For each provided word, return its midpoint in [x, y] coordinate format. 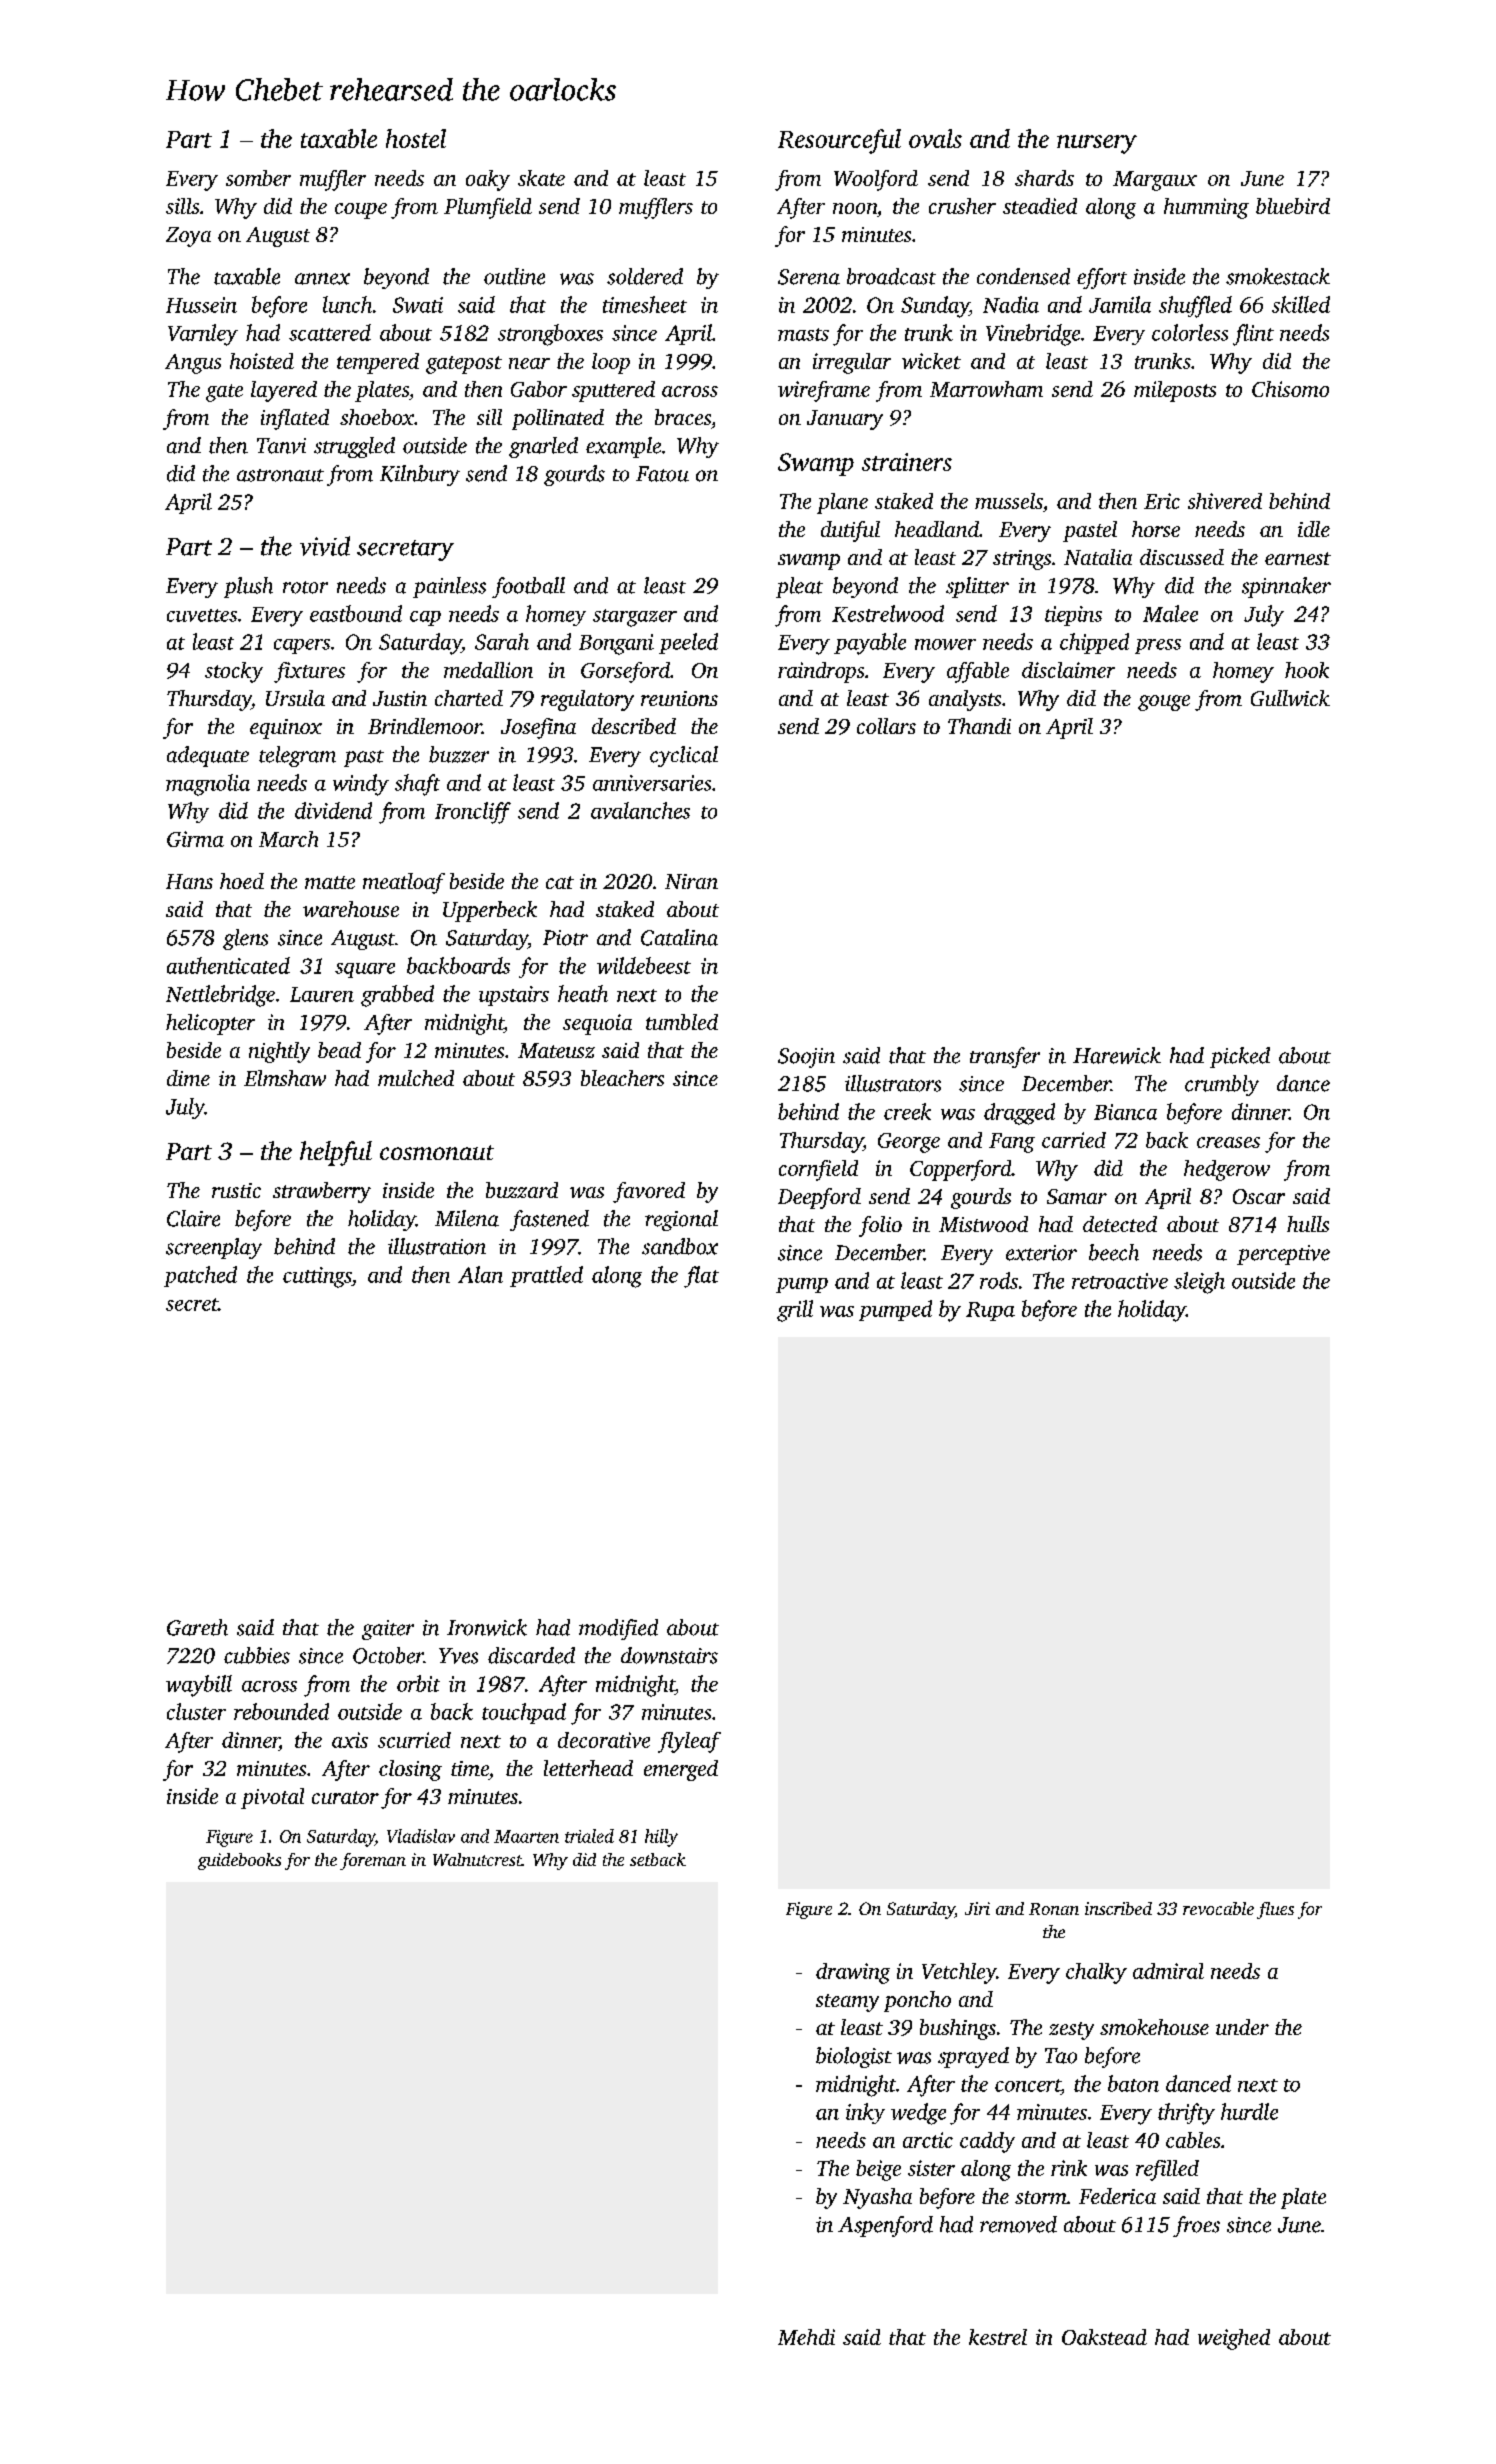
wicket [931, 361]
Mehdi [806, 2337]
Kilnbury [420, 475]
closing [410, 1770]
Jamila [1120, 304]
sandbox [680, 1246]
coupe [361, 211]
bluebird [1293, 206]
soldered [645, 276]
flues [1275, 1910]
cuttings [317, 1277]
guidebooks [239, 1861]
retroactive [1120, 1281]
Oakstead [1104, 2337]
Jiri [977, 1908]
